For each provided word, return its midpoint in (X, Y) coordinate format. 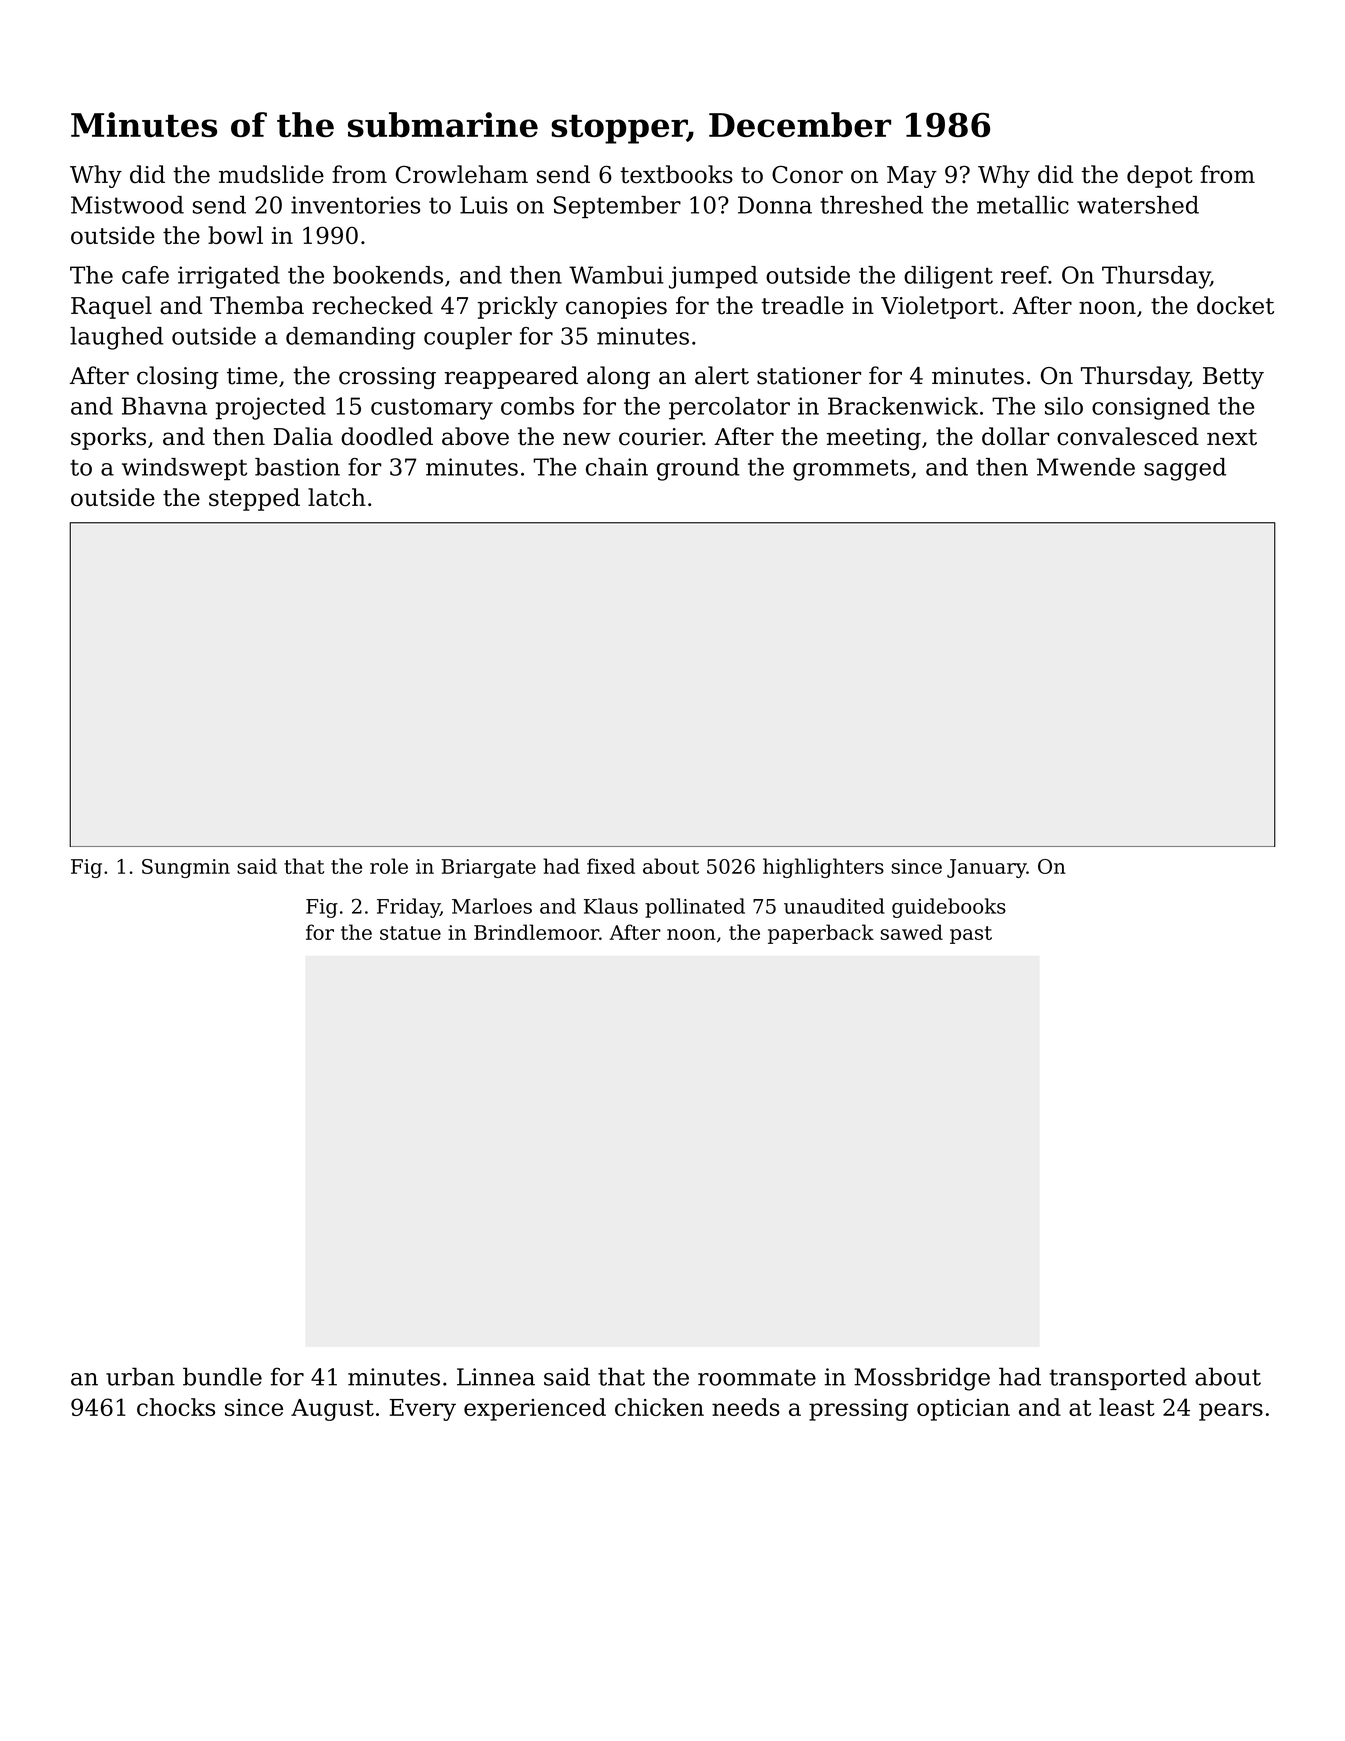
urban (140, 1376)
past (971, 935)
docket (1235, 305)
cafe (145, 275)
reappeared (511, 377)
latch (337, 497)
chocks (176, 1407)
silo (1064, 406)
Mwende (1086, 467)
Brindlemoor (536, 932)
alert (722, 375)
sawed (912, 932)
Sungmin (186, 868)
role (389, 866)
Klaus (611, 906)
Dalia (303, 436)
